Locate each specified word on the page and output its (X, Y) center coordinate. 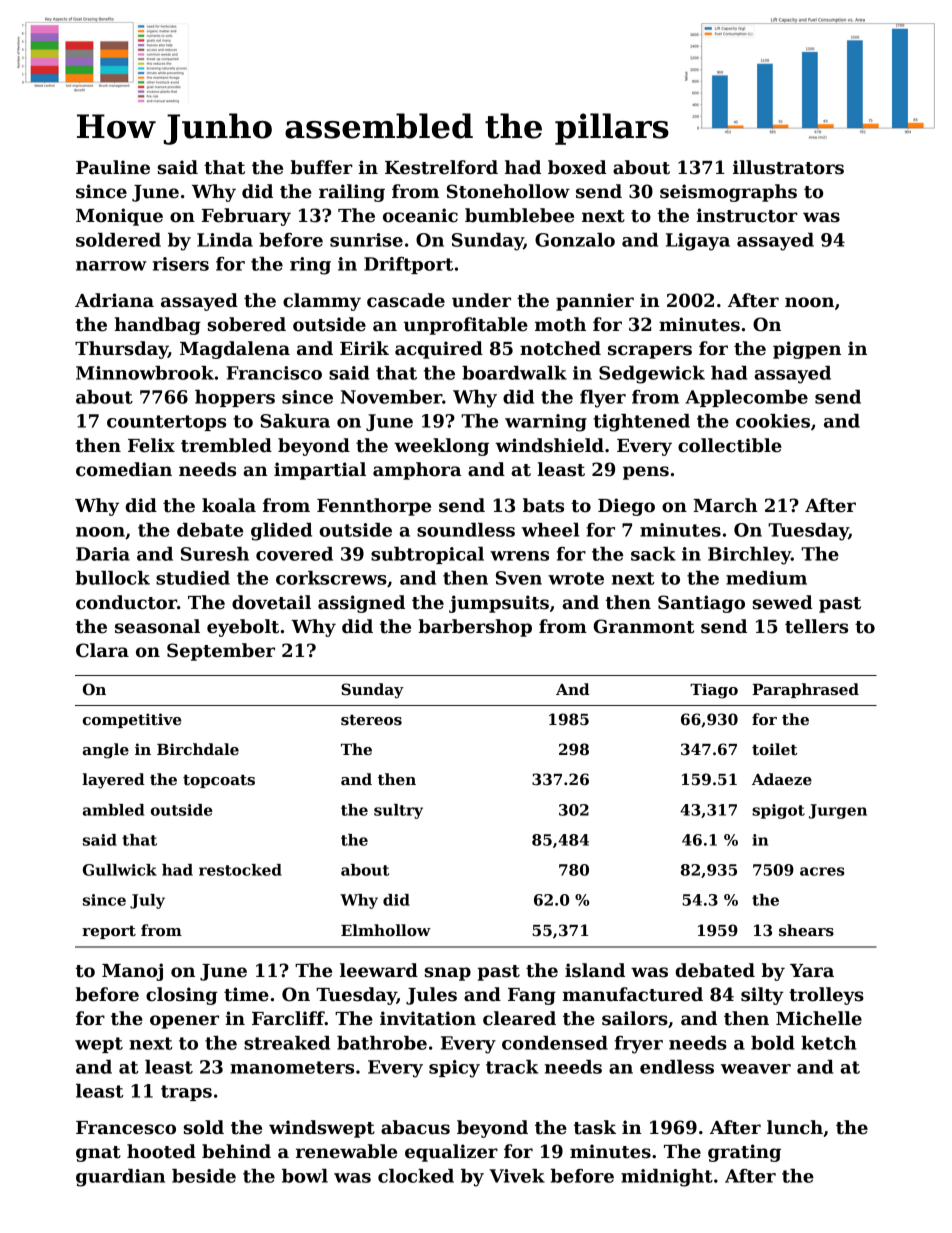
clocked (416, 1176)
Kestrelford (441, 167)
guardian (120, 1178)
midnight (667, 1178)
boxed (577, 167)
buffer (321, 167)
